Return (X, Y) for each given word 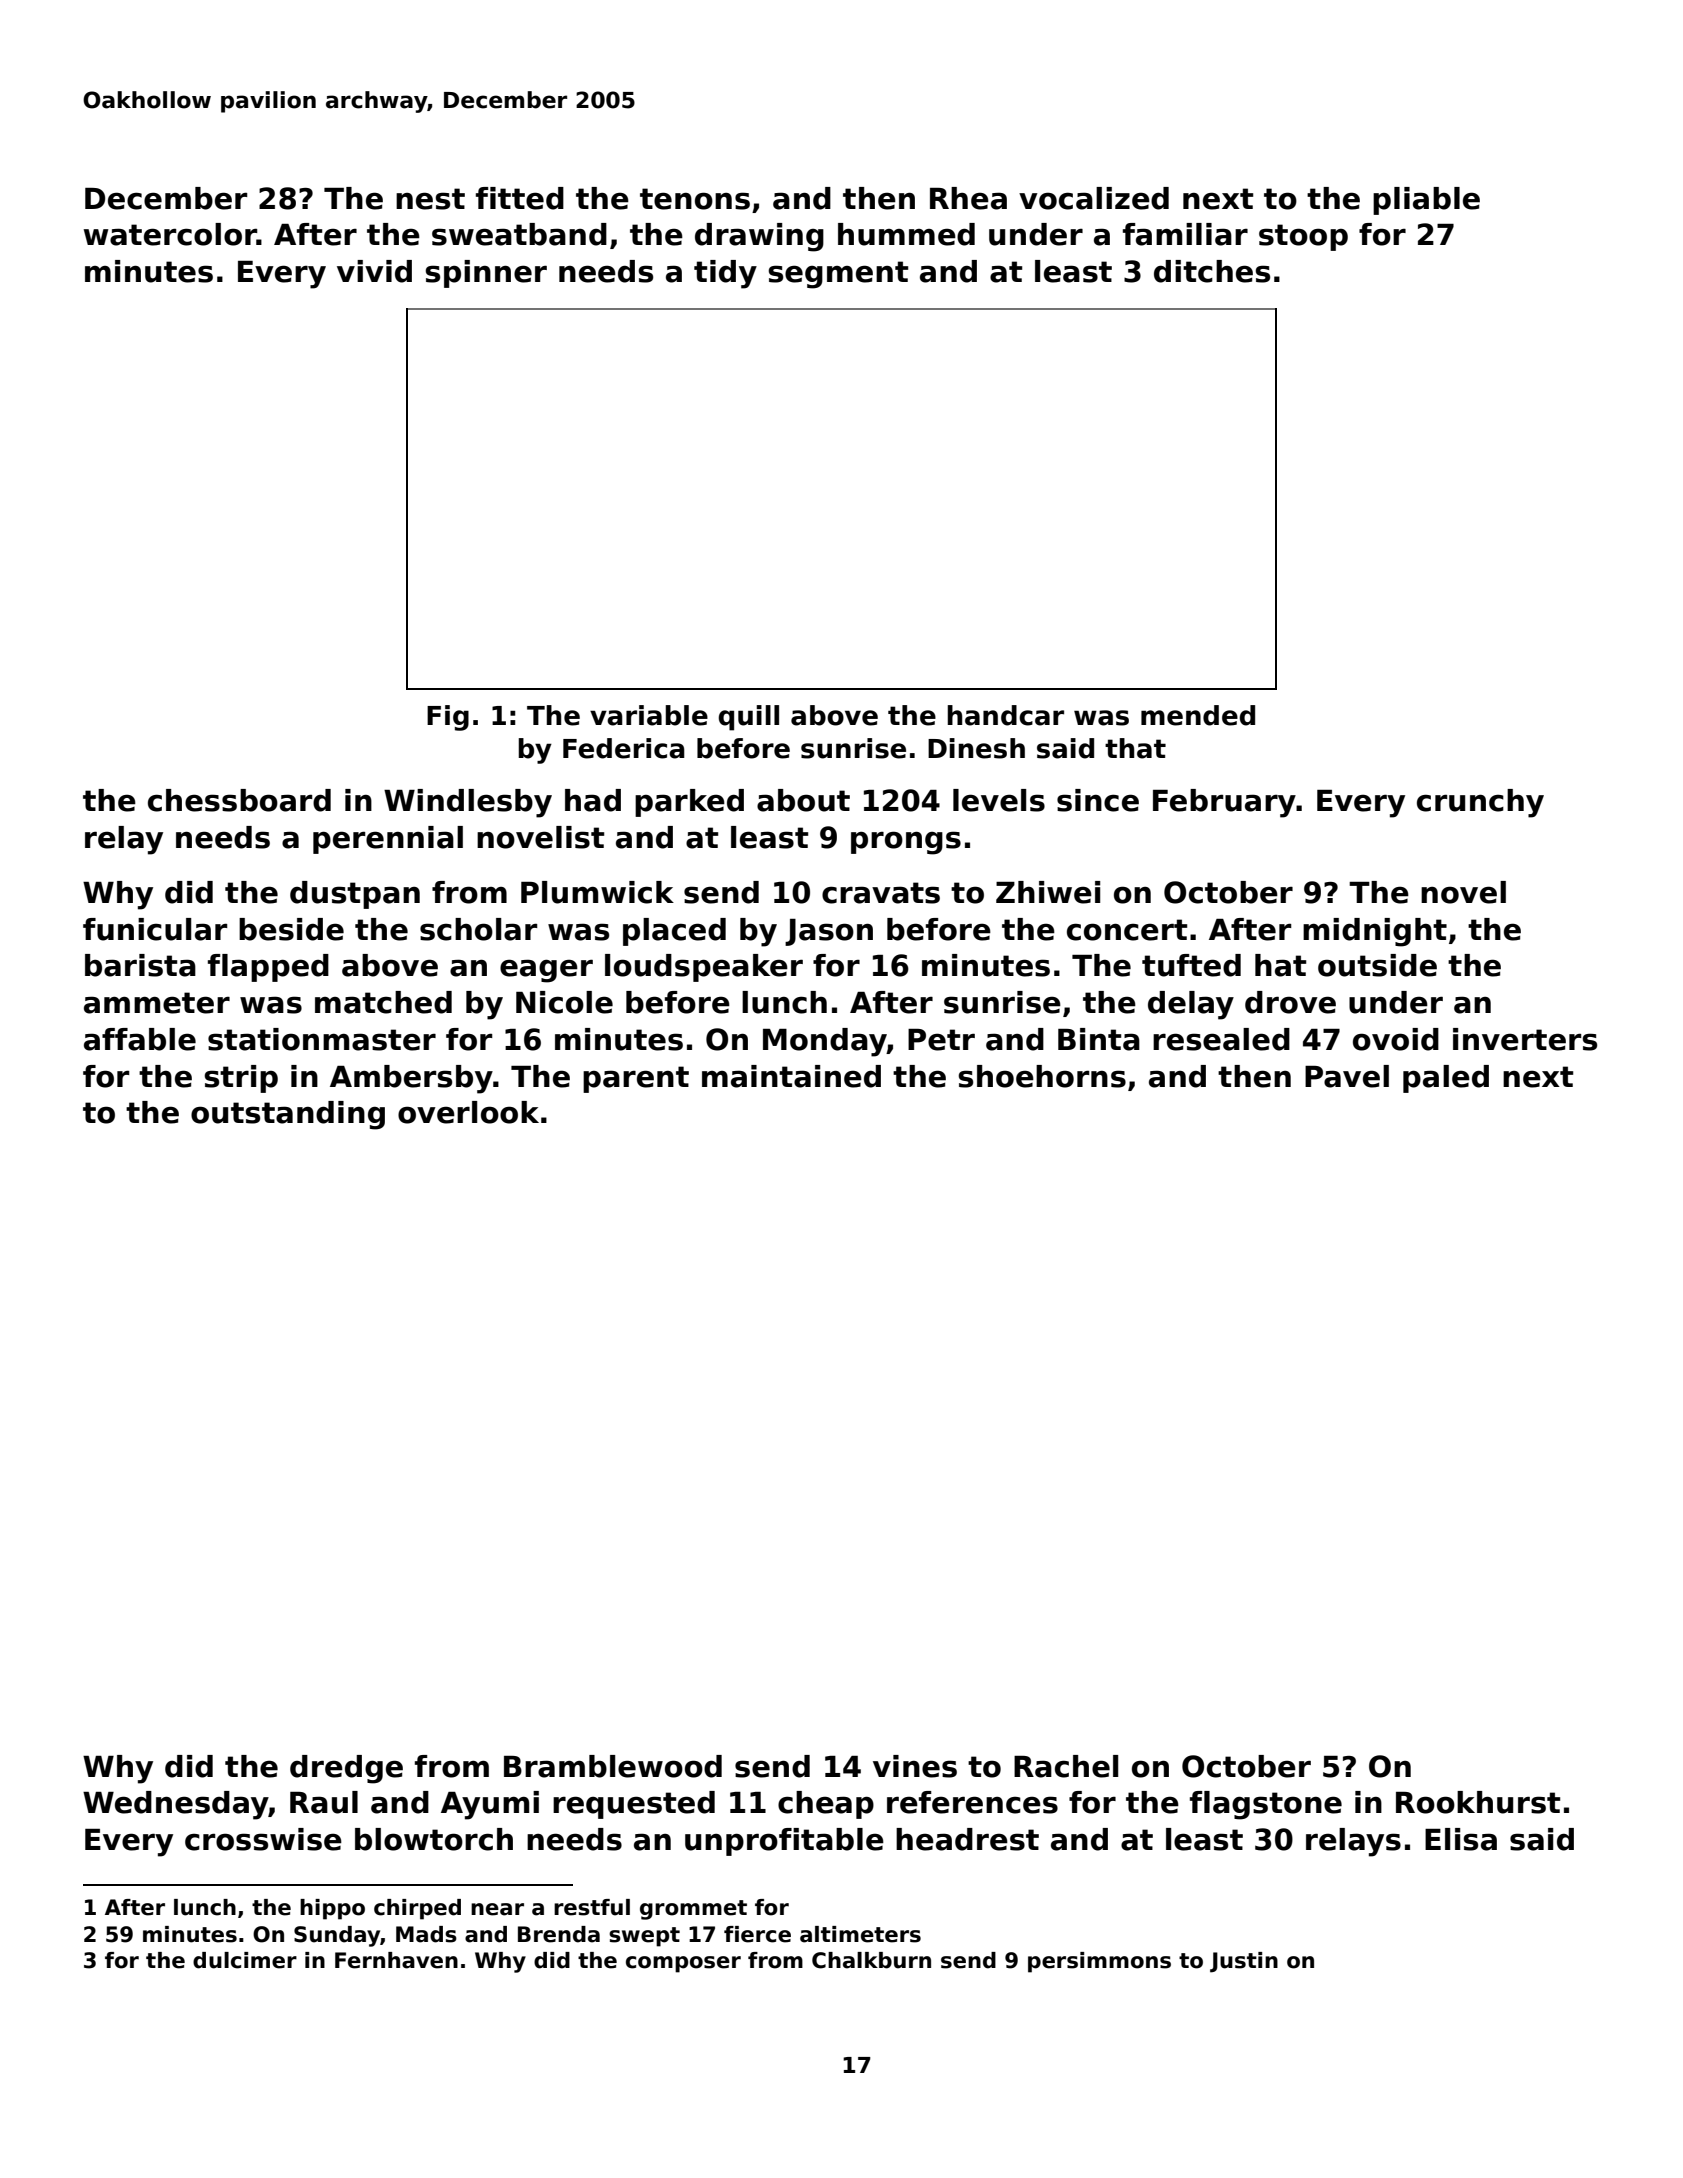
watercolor (170, 234)
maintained (791, 1076)
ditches (1212, 271)
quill (749, 718)
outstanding (288, 1115)
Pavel (1347, 1076)
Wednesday (176, 1805)
